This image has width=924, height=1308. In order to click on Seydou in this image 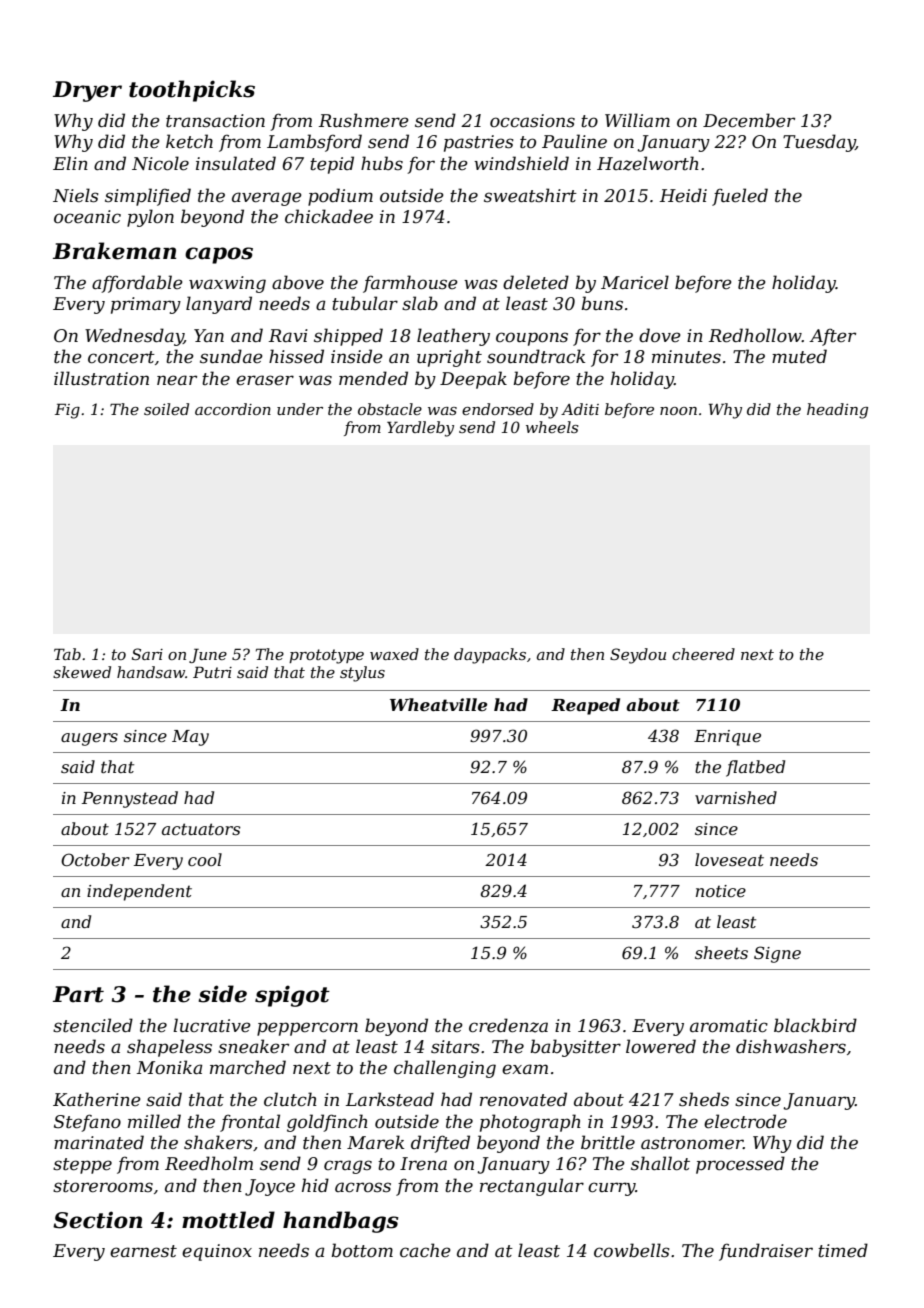, I will do `click(638, 656)`.
